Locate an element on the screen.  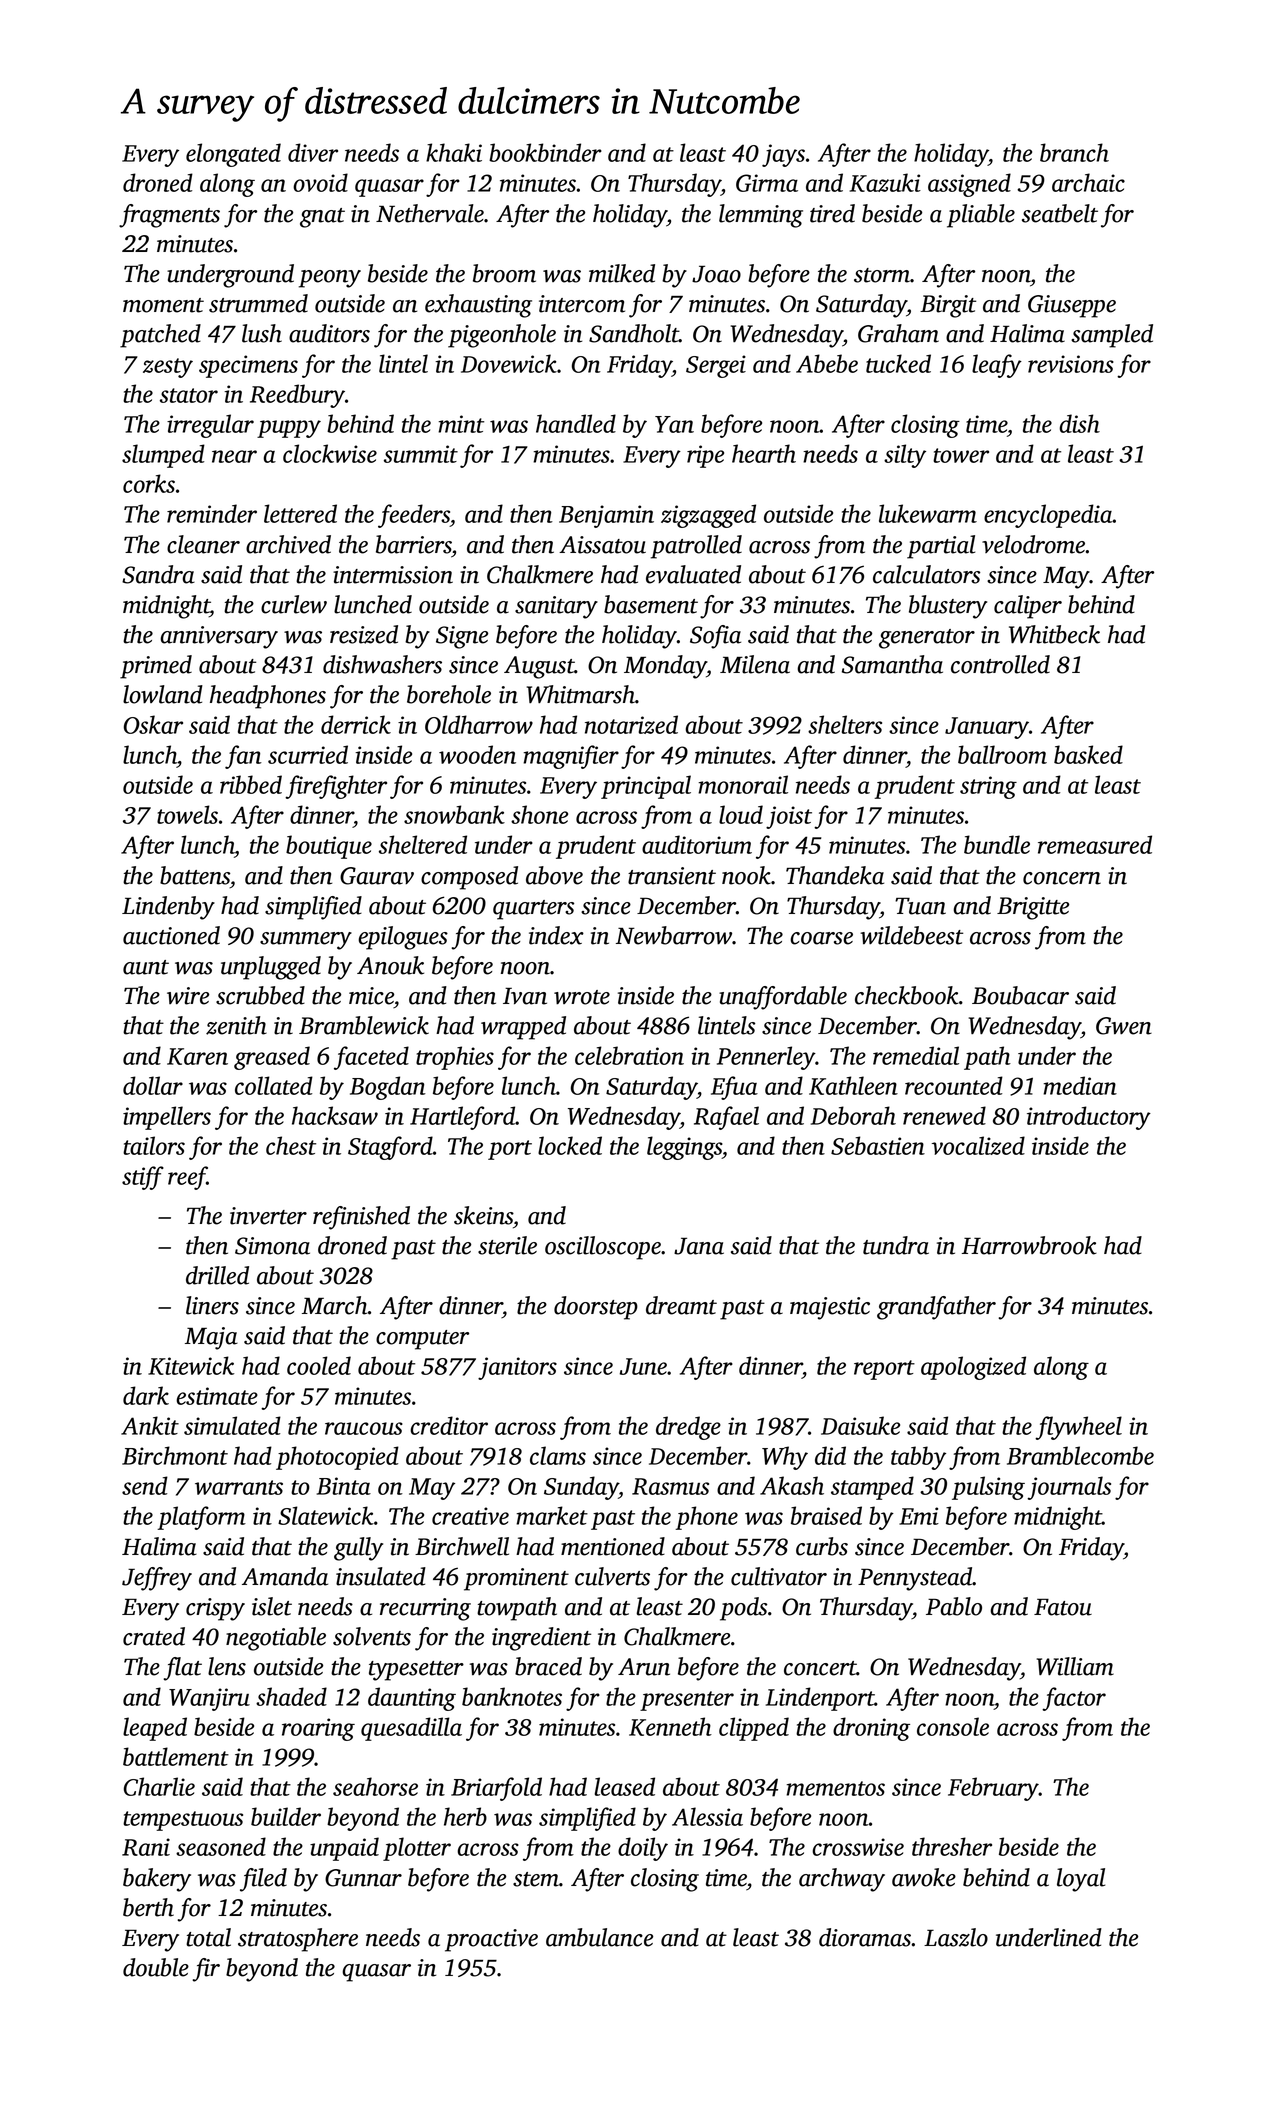
majestic is located at coordinates (830, 1308).
